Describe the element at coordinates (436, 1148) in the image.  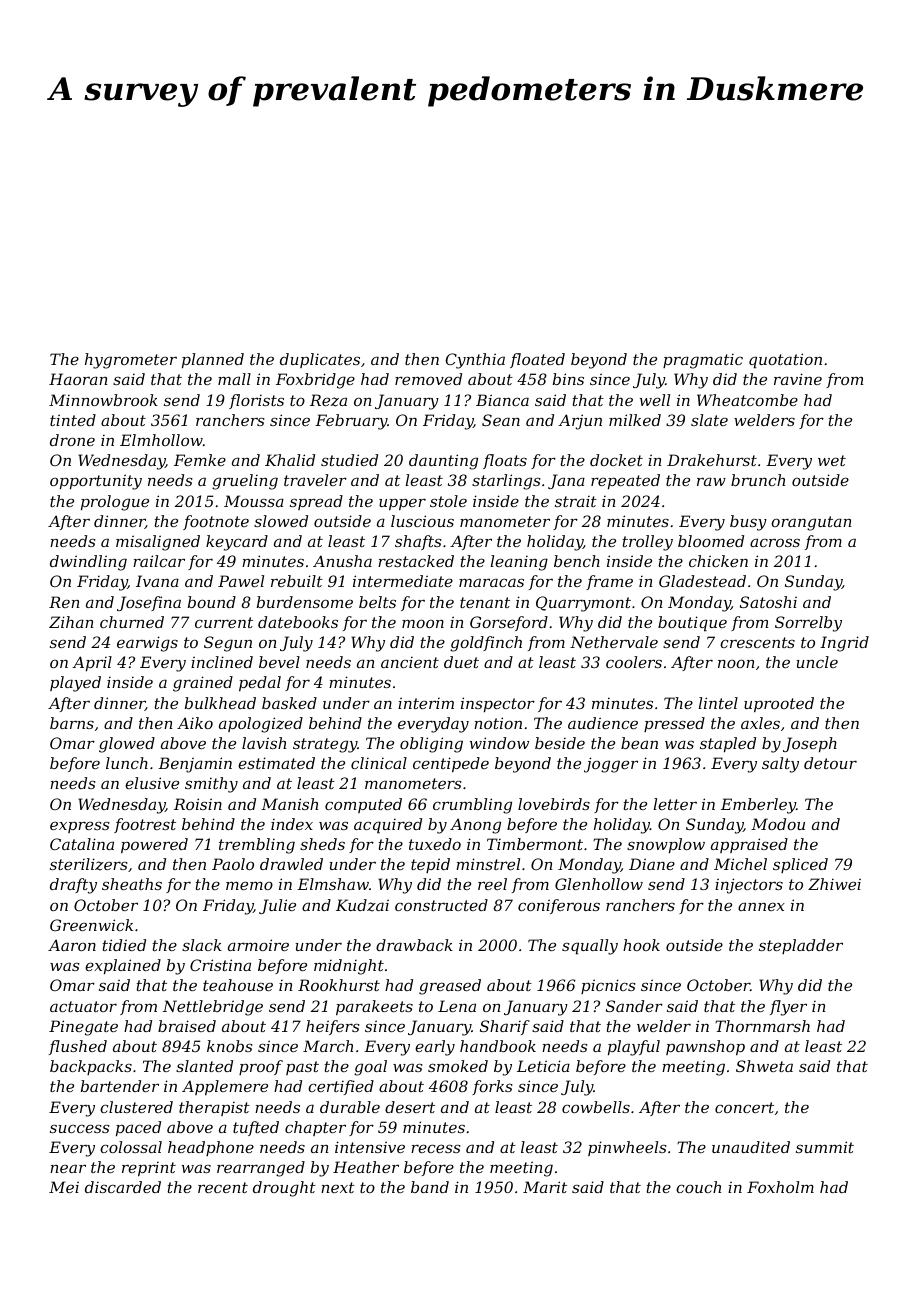
I see `recess` at that location.
